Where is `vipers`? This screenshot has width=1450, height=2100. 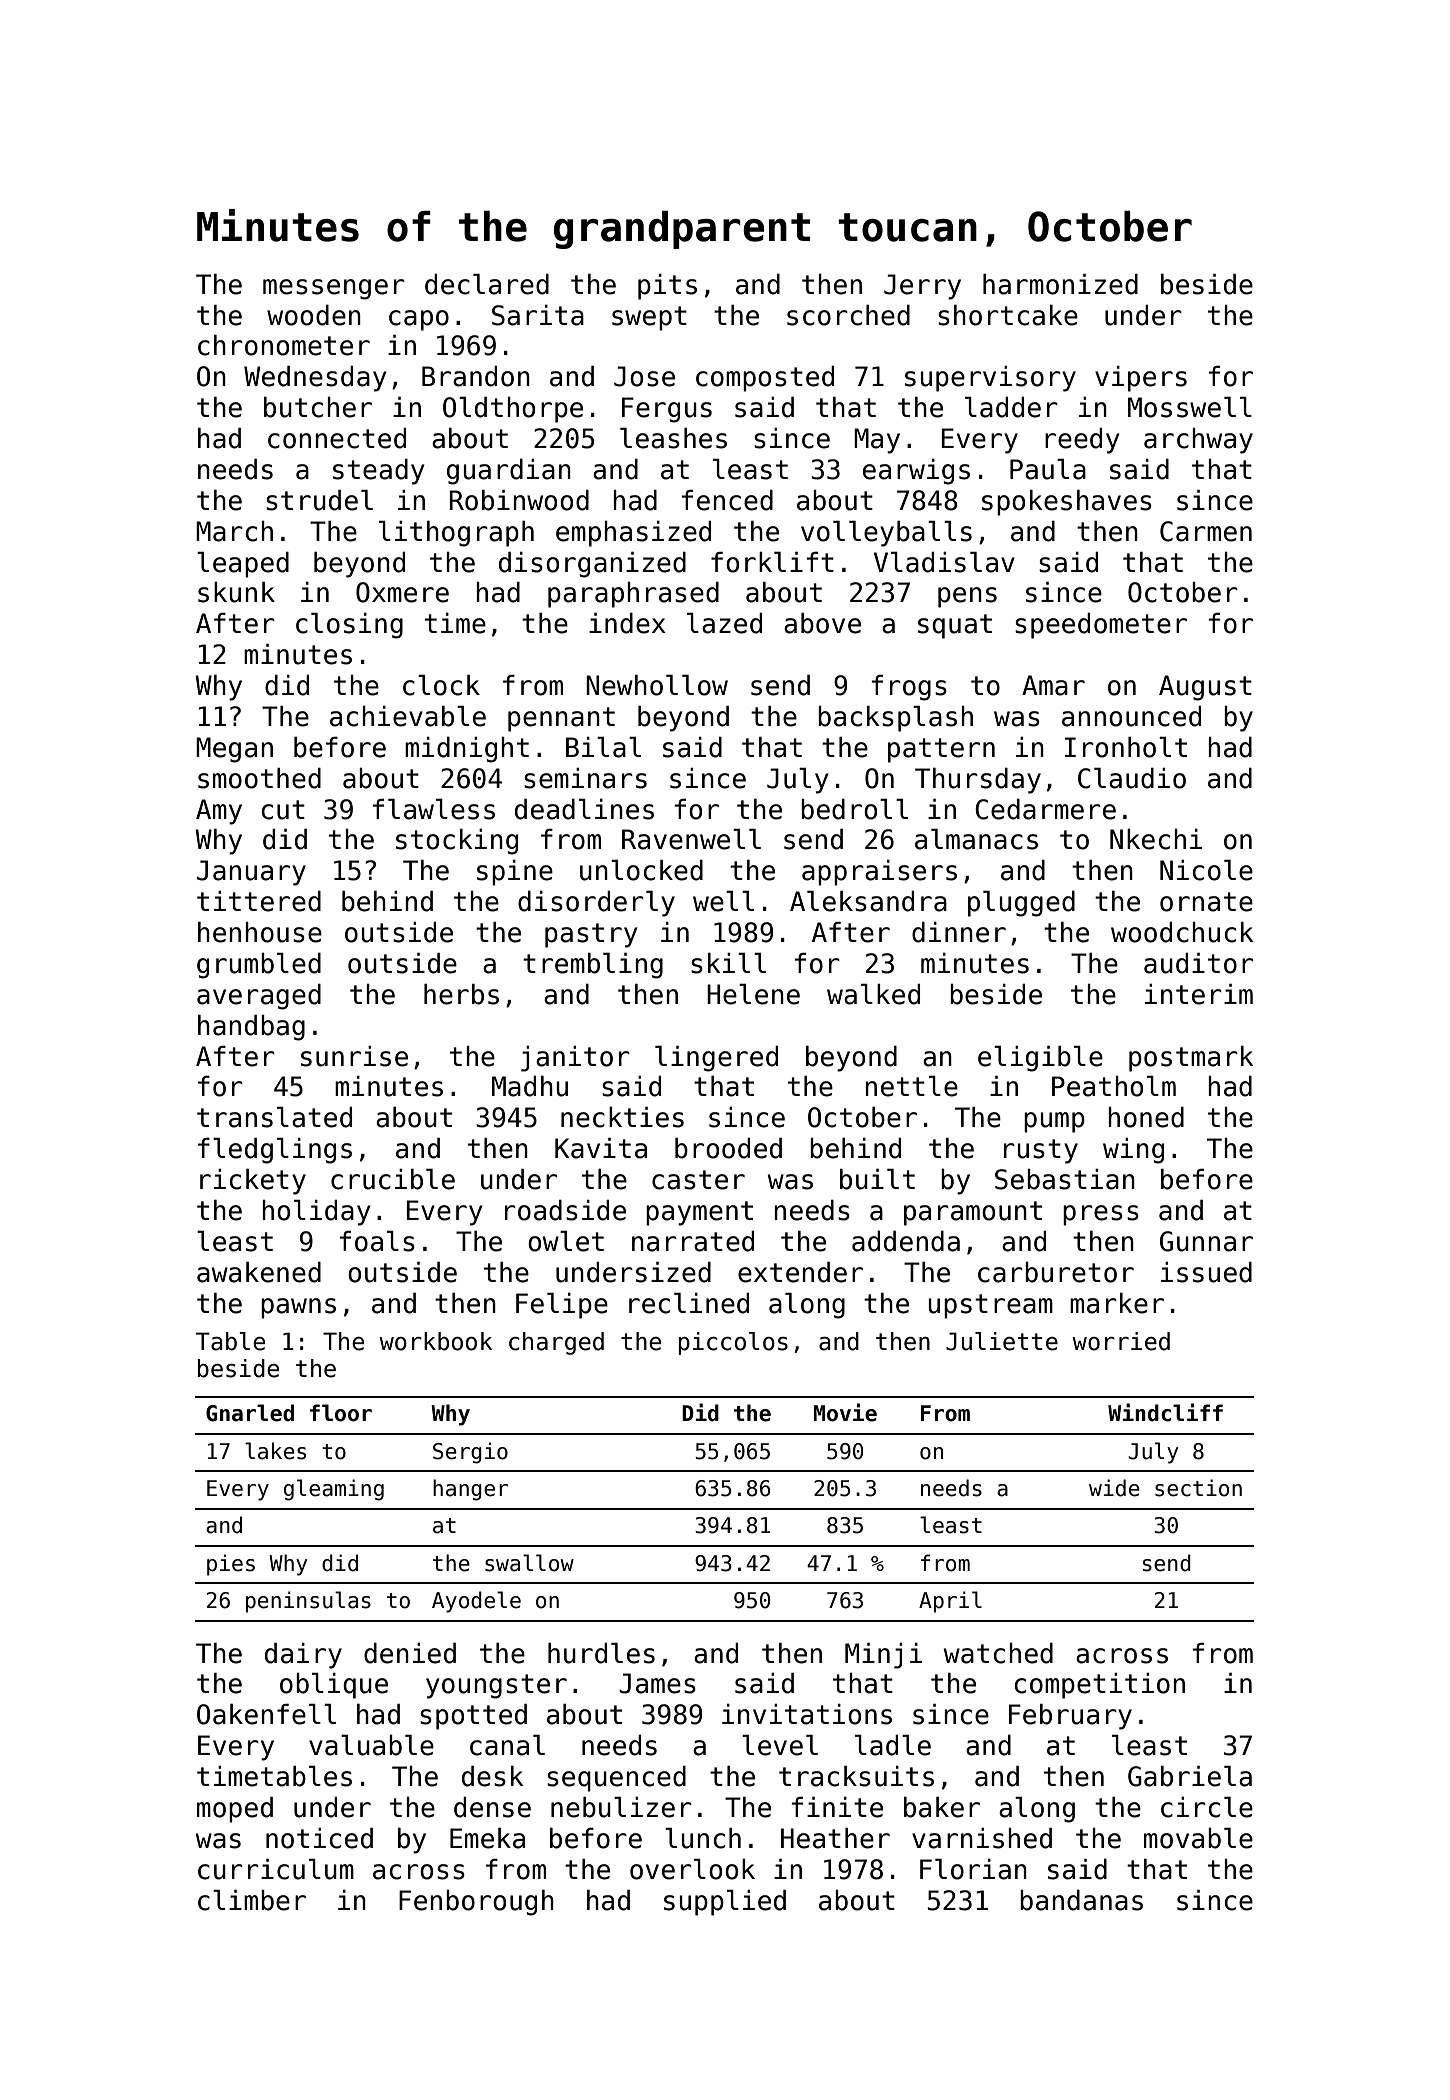
vipers is located at coordinates (1141, 379).
